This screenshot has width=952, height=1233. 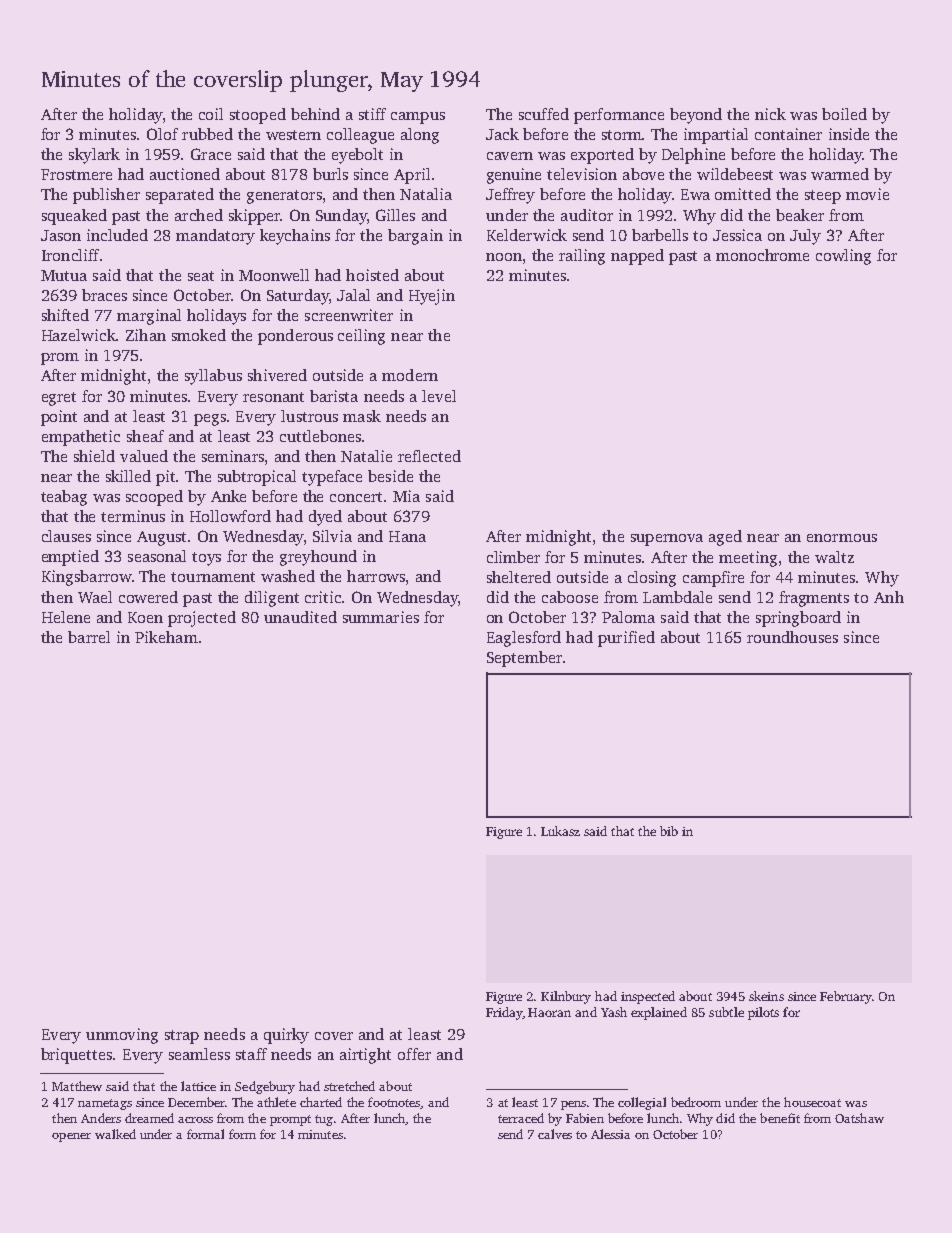 What do you see at coordinates (122, 1036) in the screenshot?
I see `unmoving` at bounding box center [122, 1036].
